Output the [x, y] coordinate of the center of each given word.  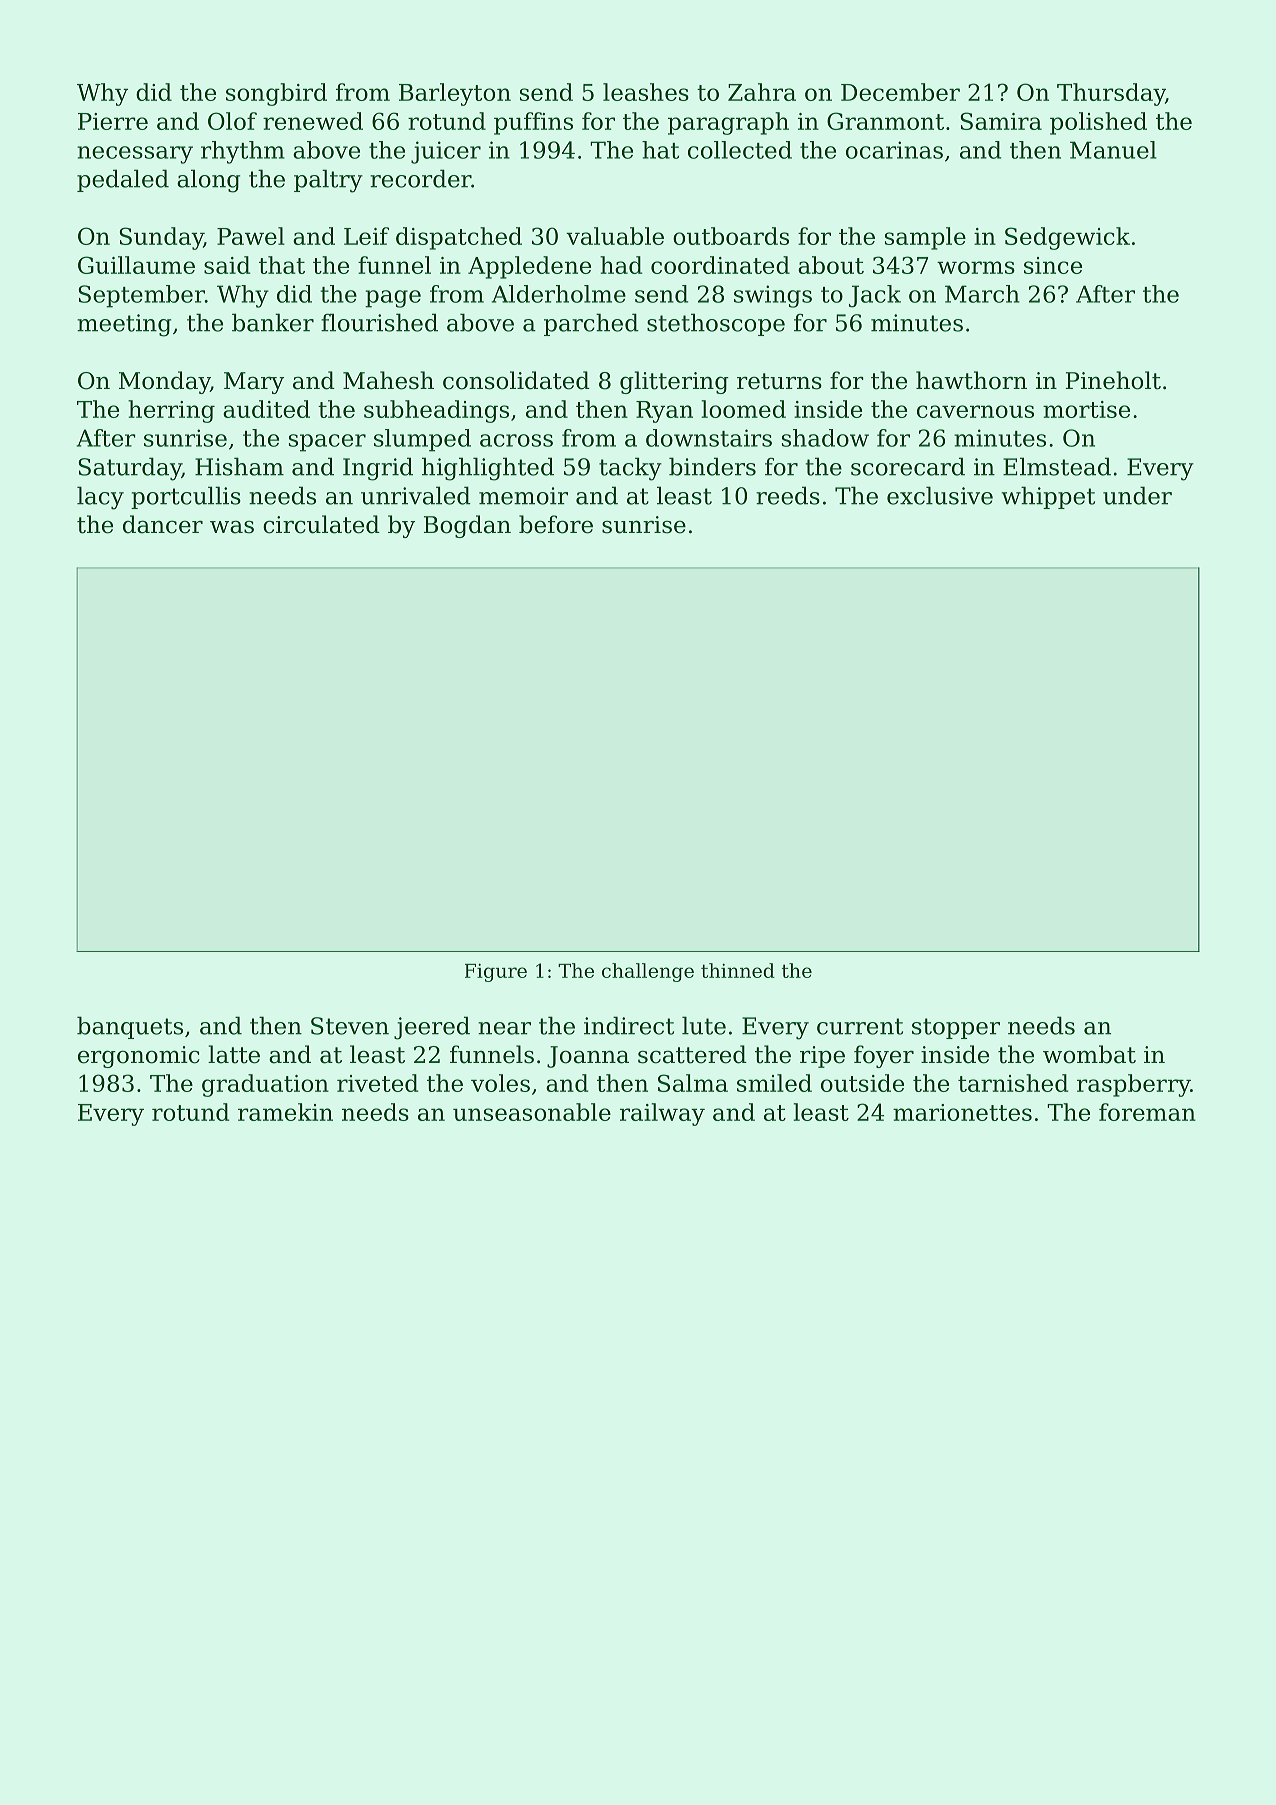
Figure [496, 973]
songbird [276, 94]
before [556, 524]
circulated [321, 524]
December [900, 92]
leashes [646, 92]
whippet [1048, 497]
